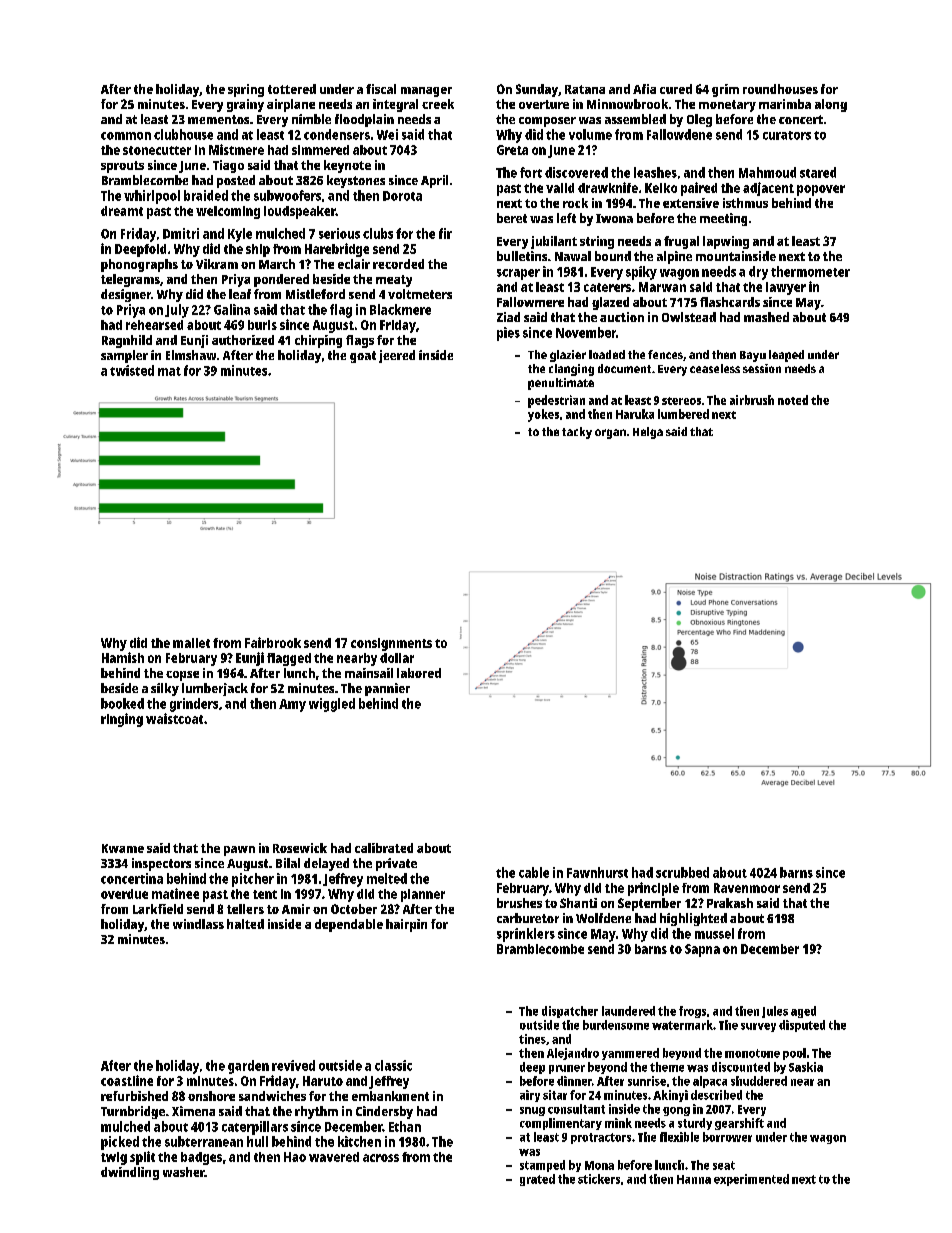 This screenshot has height=1233, width=952. Describe the element at coordinates (191, 355) in the screenshot. I see `Elmshaw` at that location.
